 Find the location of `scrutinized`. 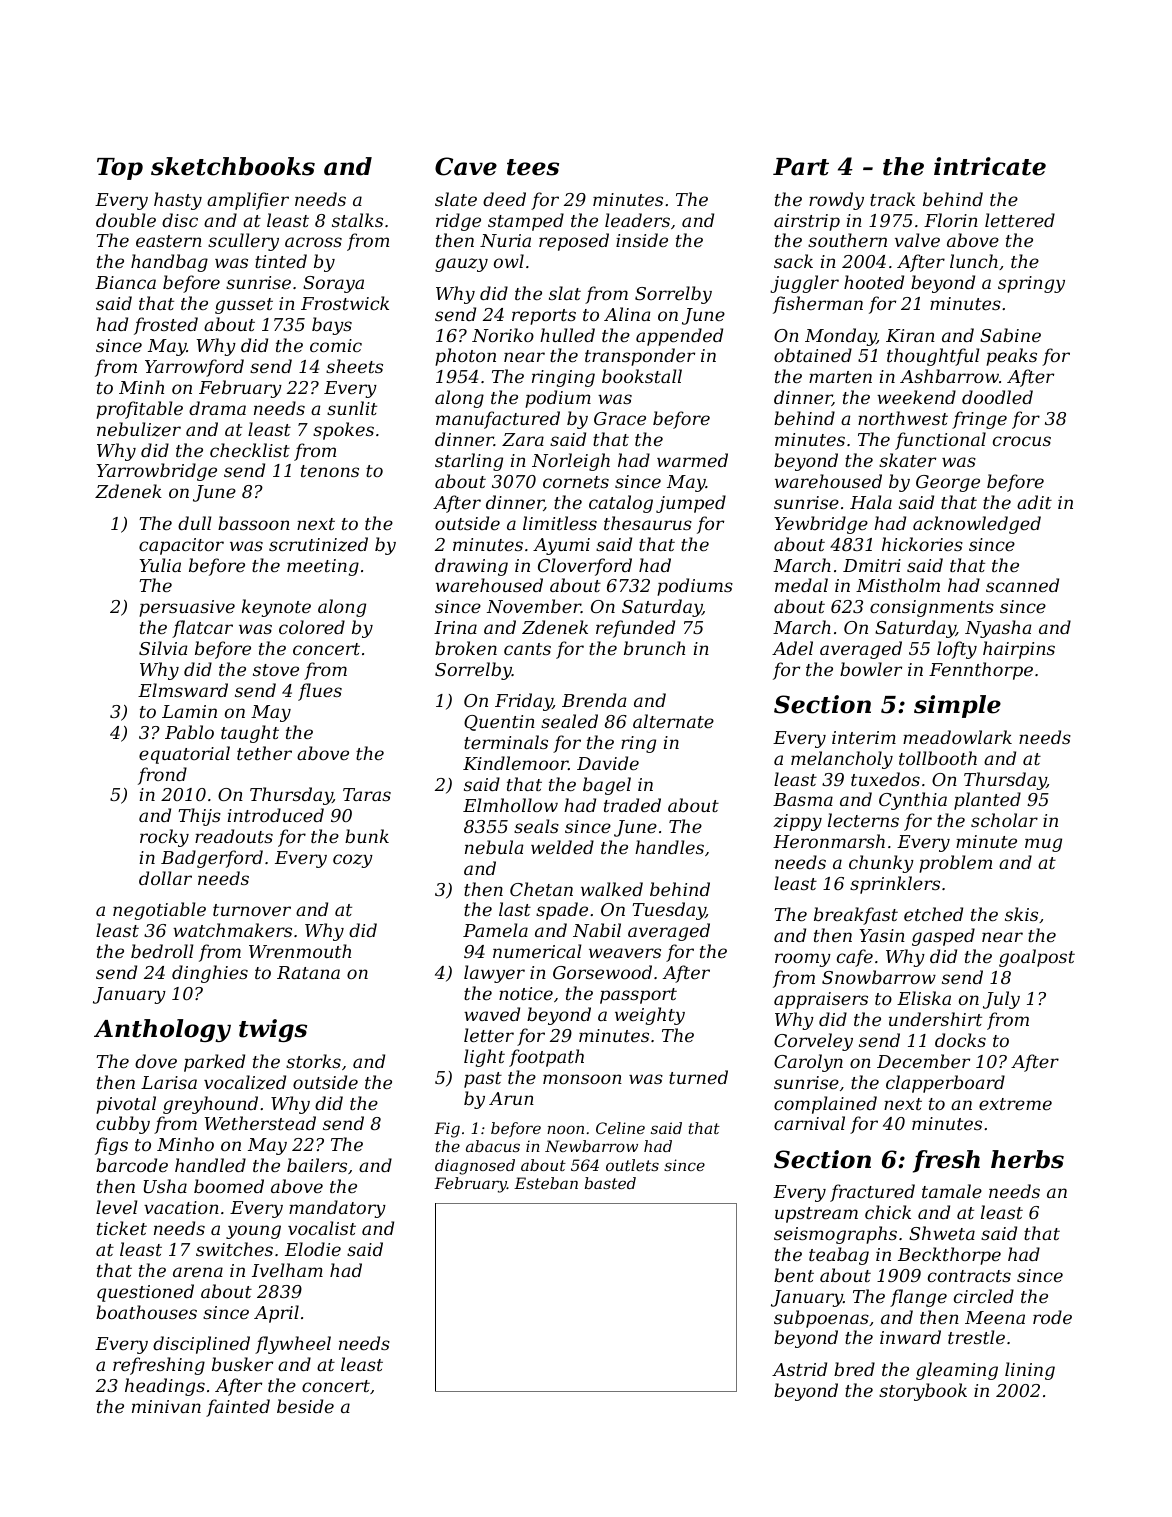

scrutinized is located at coordinates (318, 544).
